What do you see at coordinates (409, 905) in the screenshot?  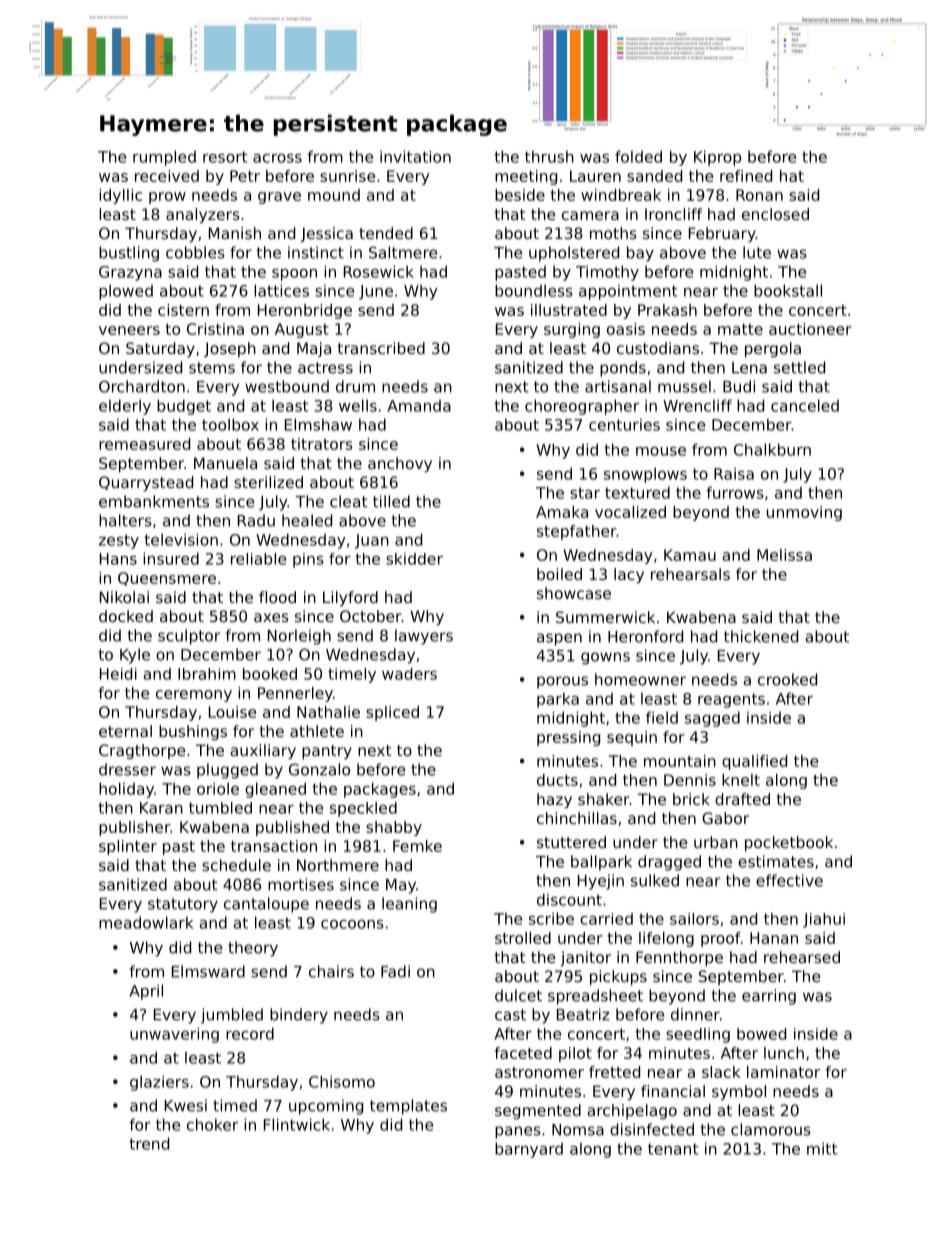 I see `leaning` at bounding box center [409, 905].
